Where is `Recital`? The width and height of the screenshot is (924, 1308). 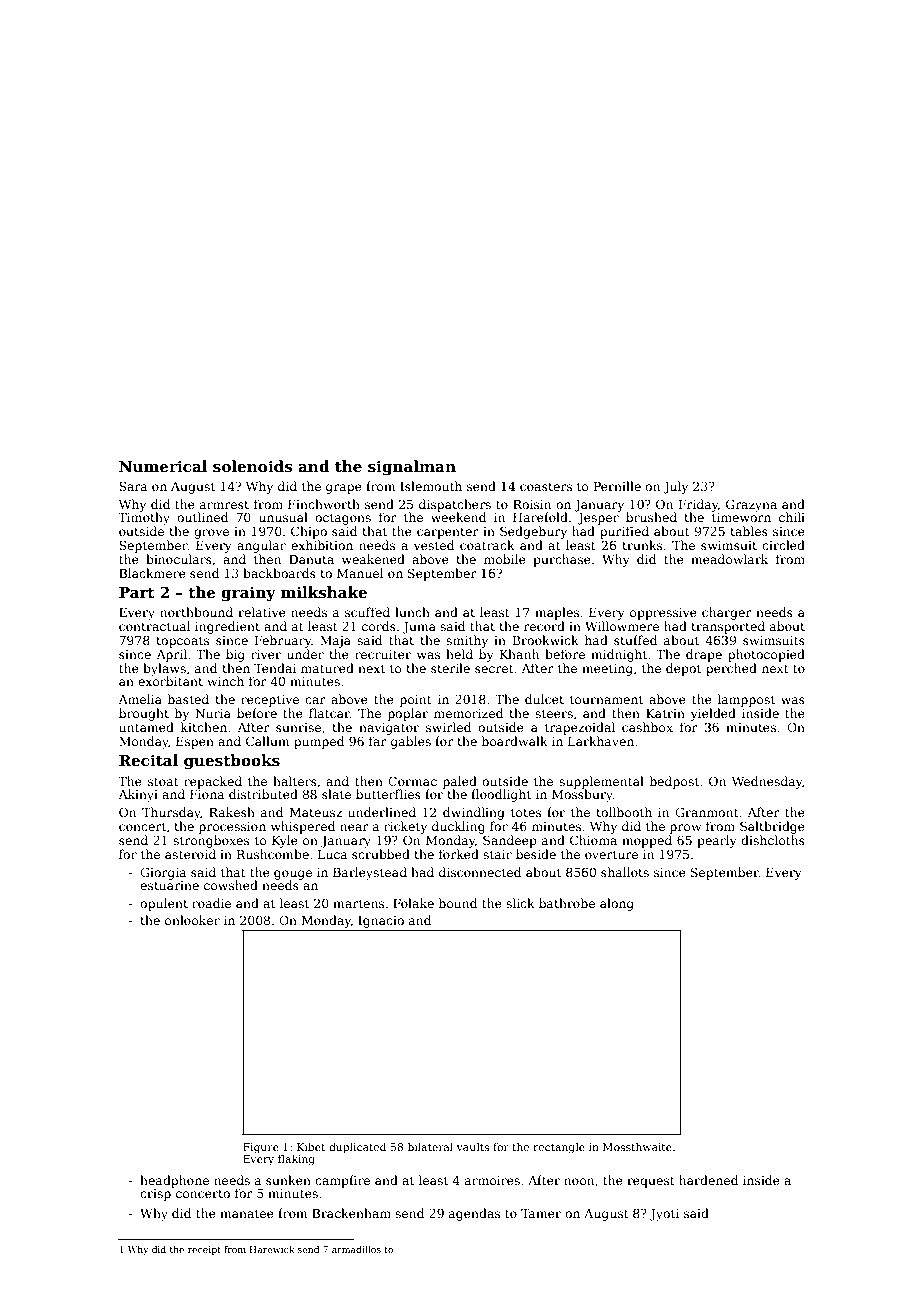 Recital is located at coordinates (148, 760).
